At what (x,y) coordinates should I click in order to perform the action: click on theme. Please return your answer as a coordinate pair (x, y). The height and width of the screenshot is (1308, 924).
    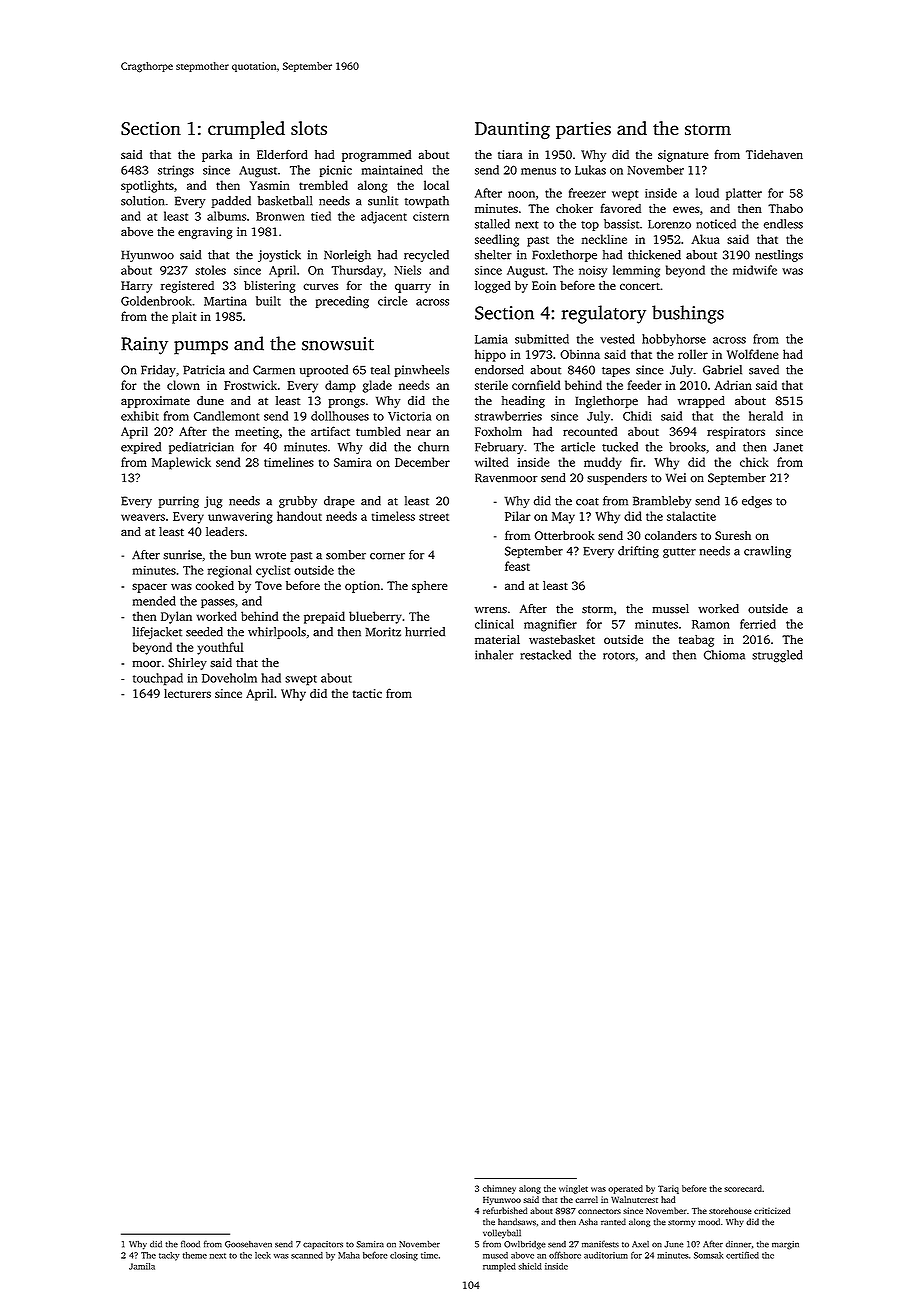
    Looking at the image, I should click on (195, 1255).
